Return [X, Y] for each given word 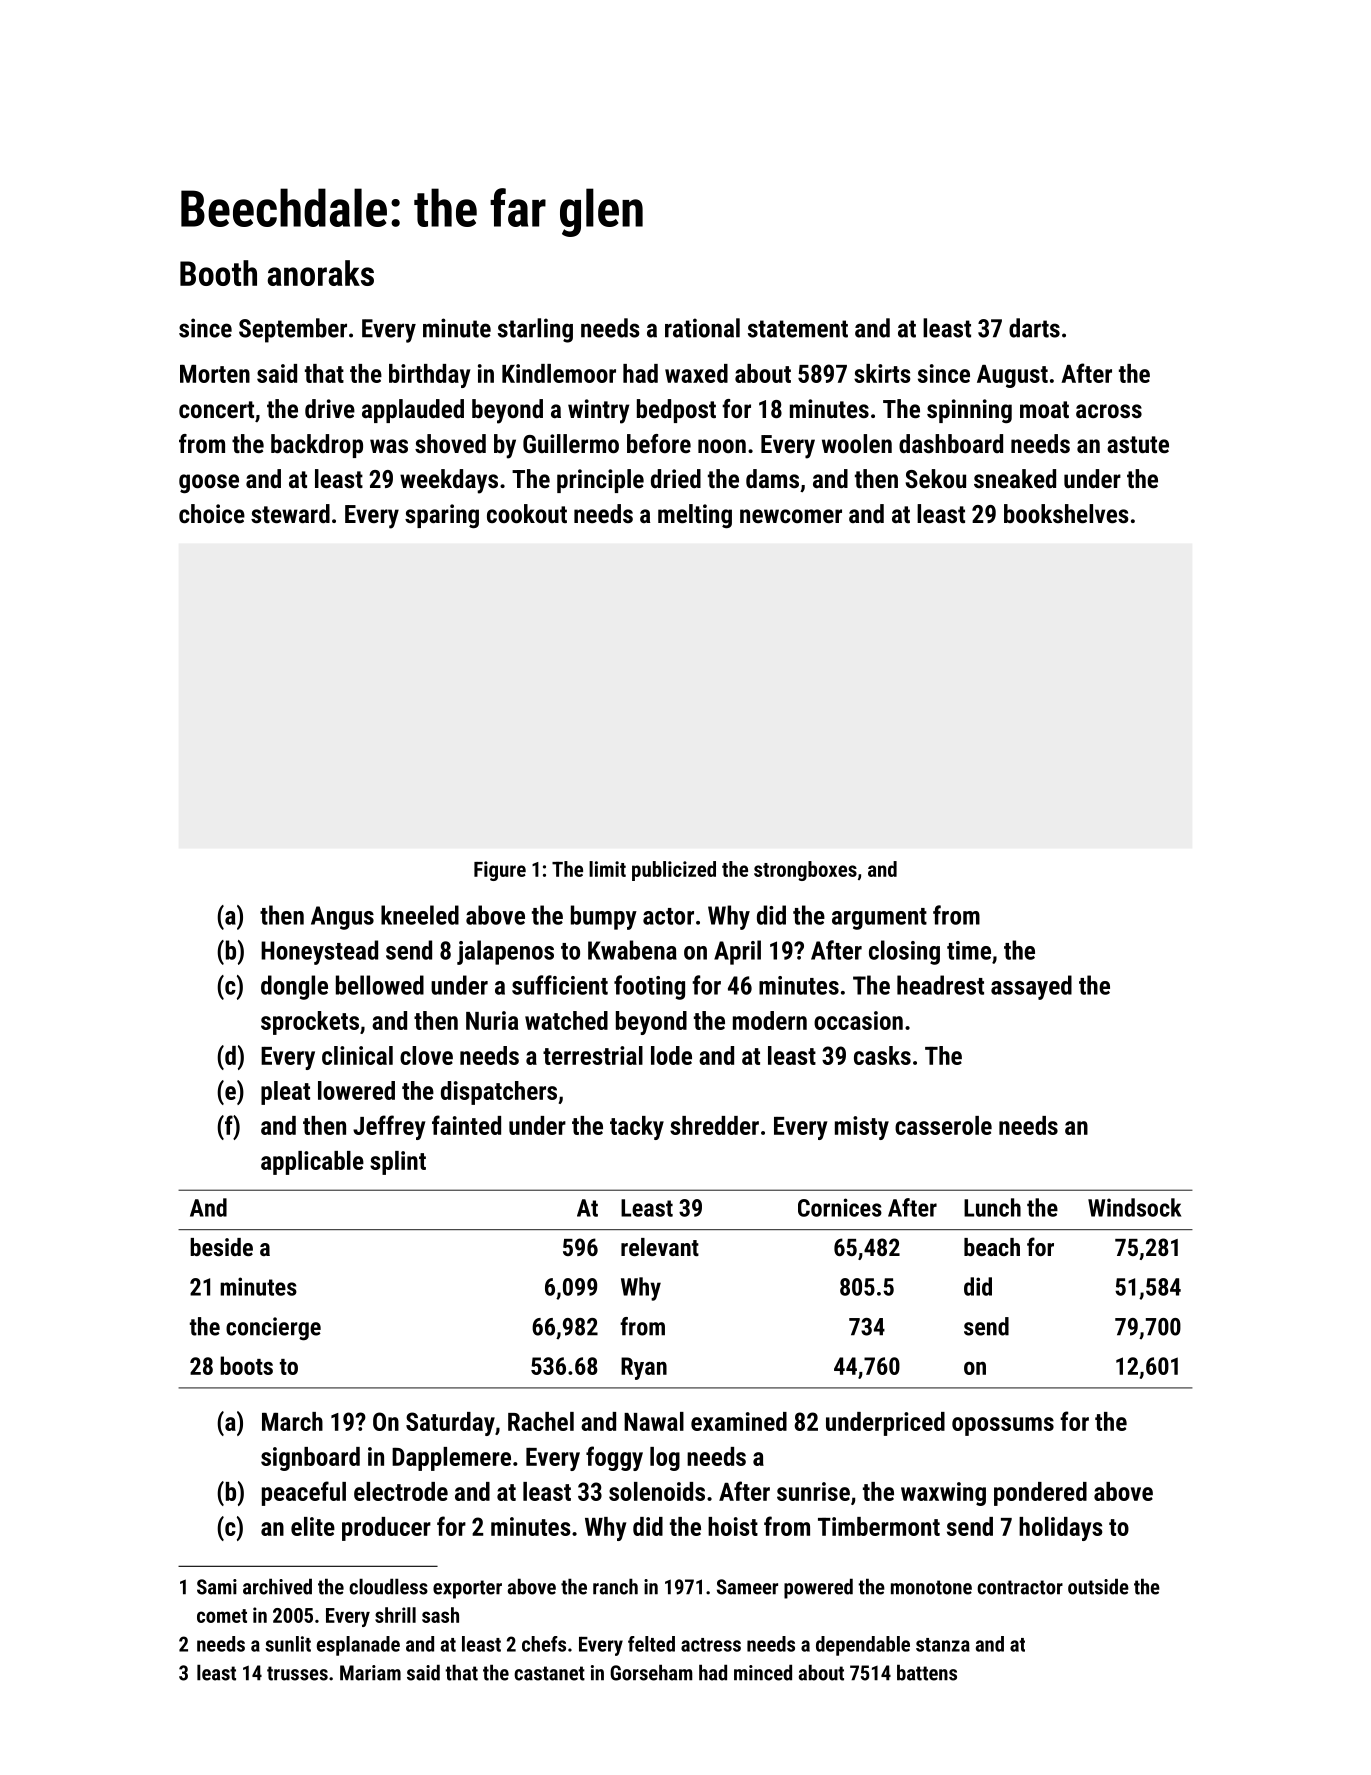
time [969, 950]
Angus [342, 918]
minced [763, 1672]
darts [1034, 328]
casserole [943, 1125]
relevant [660, 1247]
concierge [273, 1329]
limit [607, 869]
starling [535, 330]
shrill [395, 1615]
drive [330, 408]
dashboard [951, 443]
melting [695, 516]
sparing [442, 516]
